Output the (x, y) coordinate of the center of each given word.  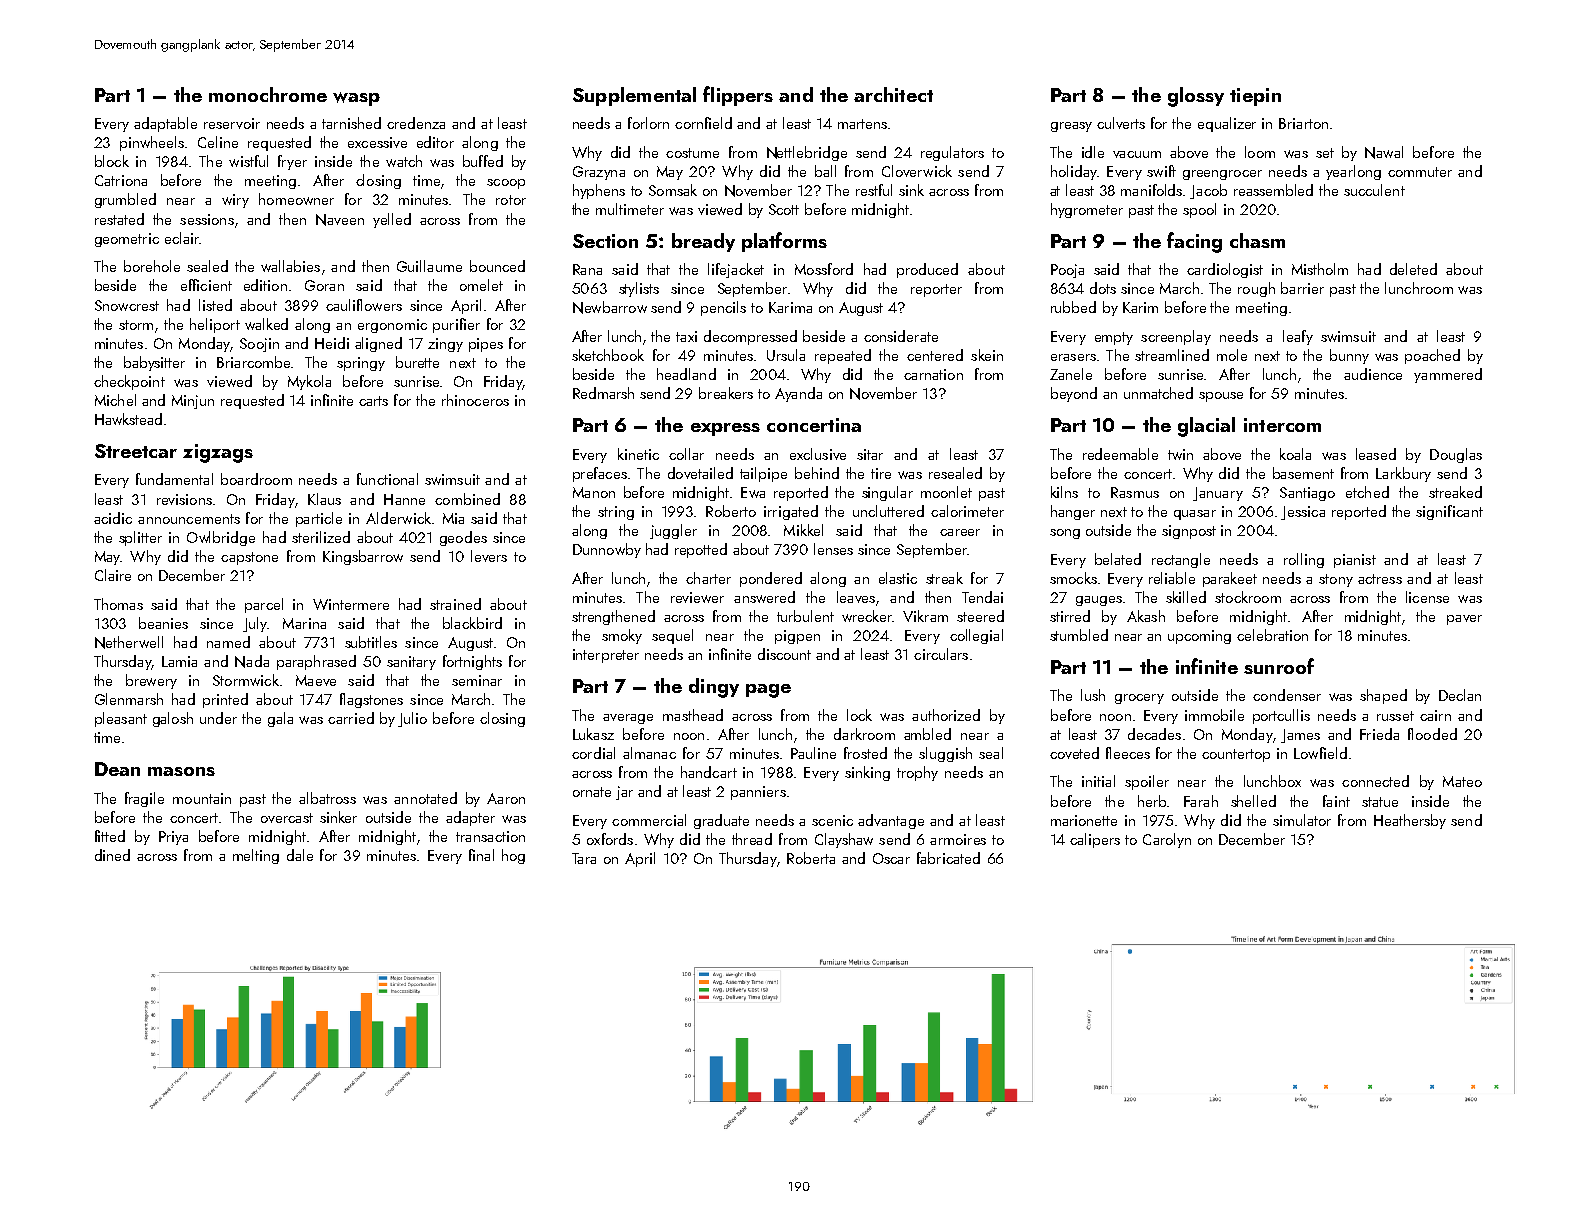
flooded (1432, 734)
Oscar (891, 858)
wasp (356, 99)
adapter (470, 818)
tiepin (1255, 97)
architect (893, 94)
